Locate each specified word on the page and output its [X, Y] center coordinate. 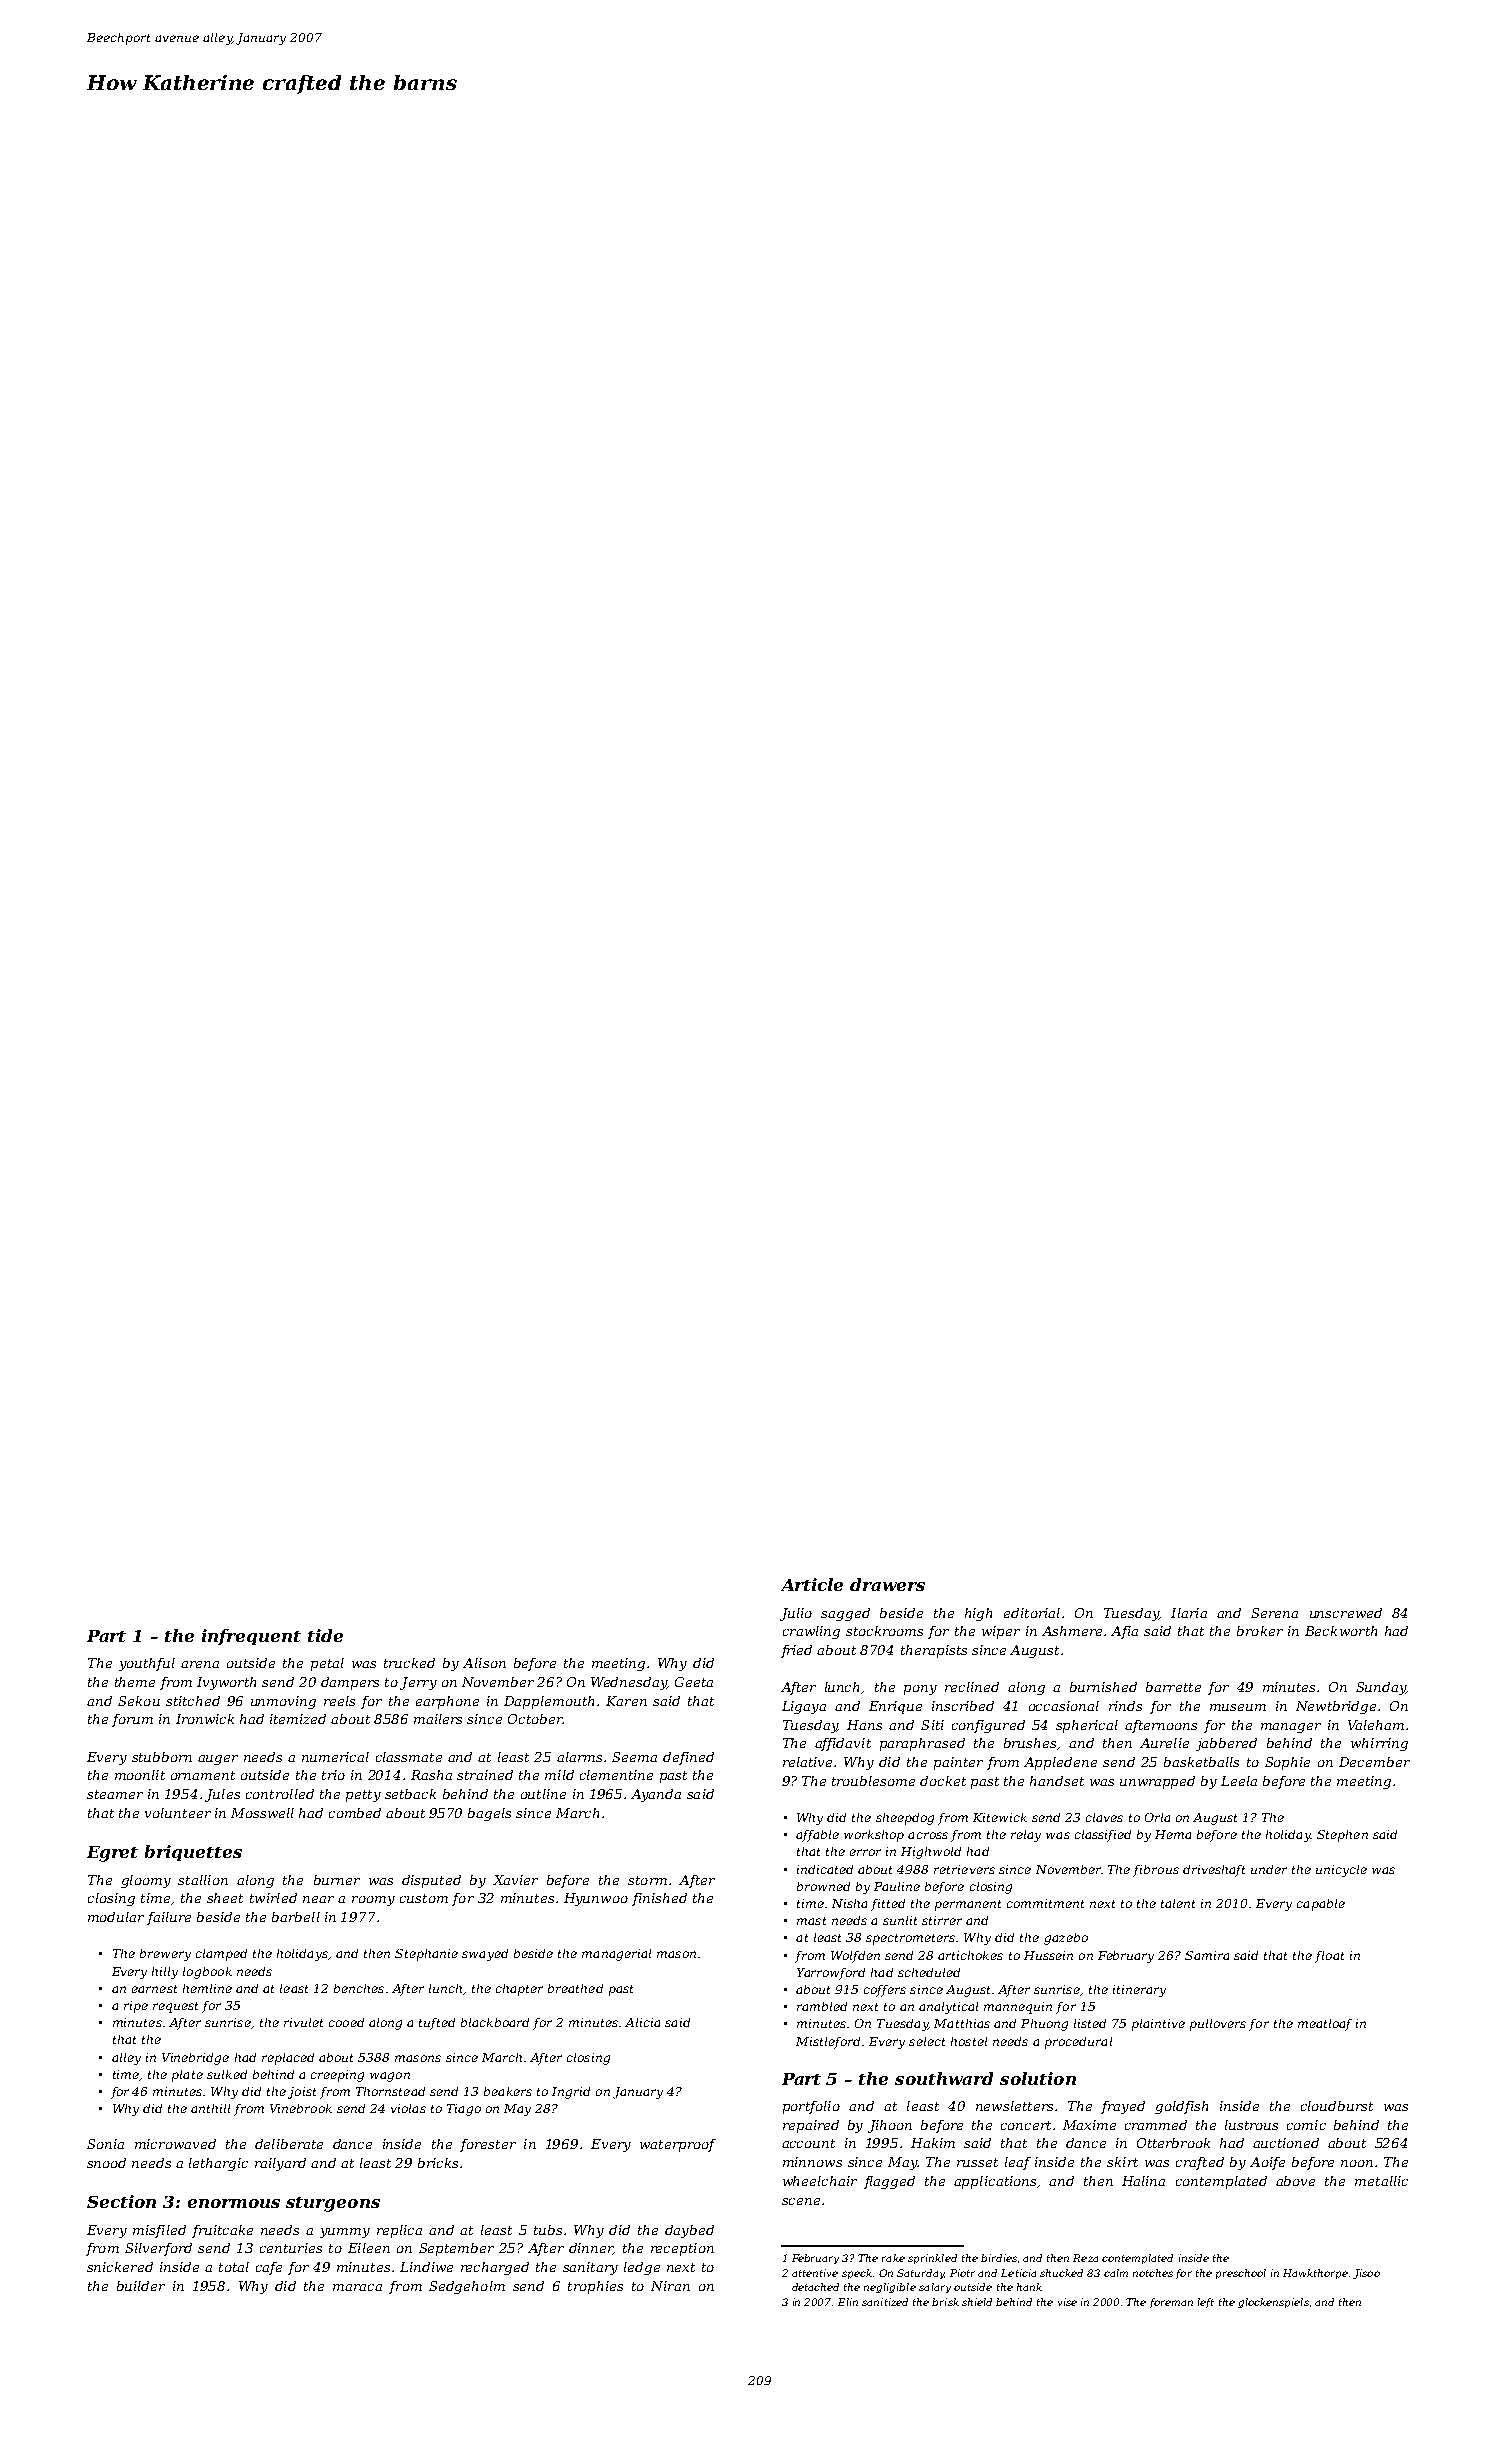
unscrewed [1346, 1613]
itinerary [1139, 1991]
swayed [485, 1955]
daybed [689, 2231]
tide [325, 1635]
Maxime [1089, 2125]
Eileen [369, 2248]
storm [647, 1880]
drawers [887, 1584]
